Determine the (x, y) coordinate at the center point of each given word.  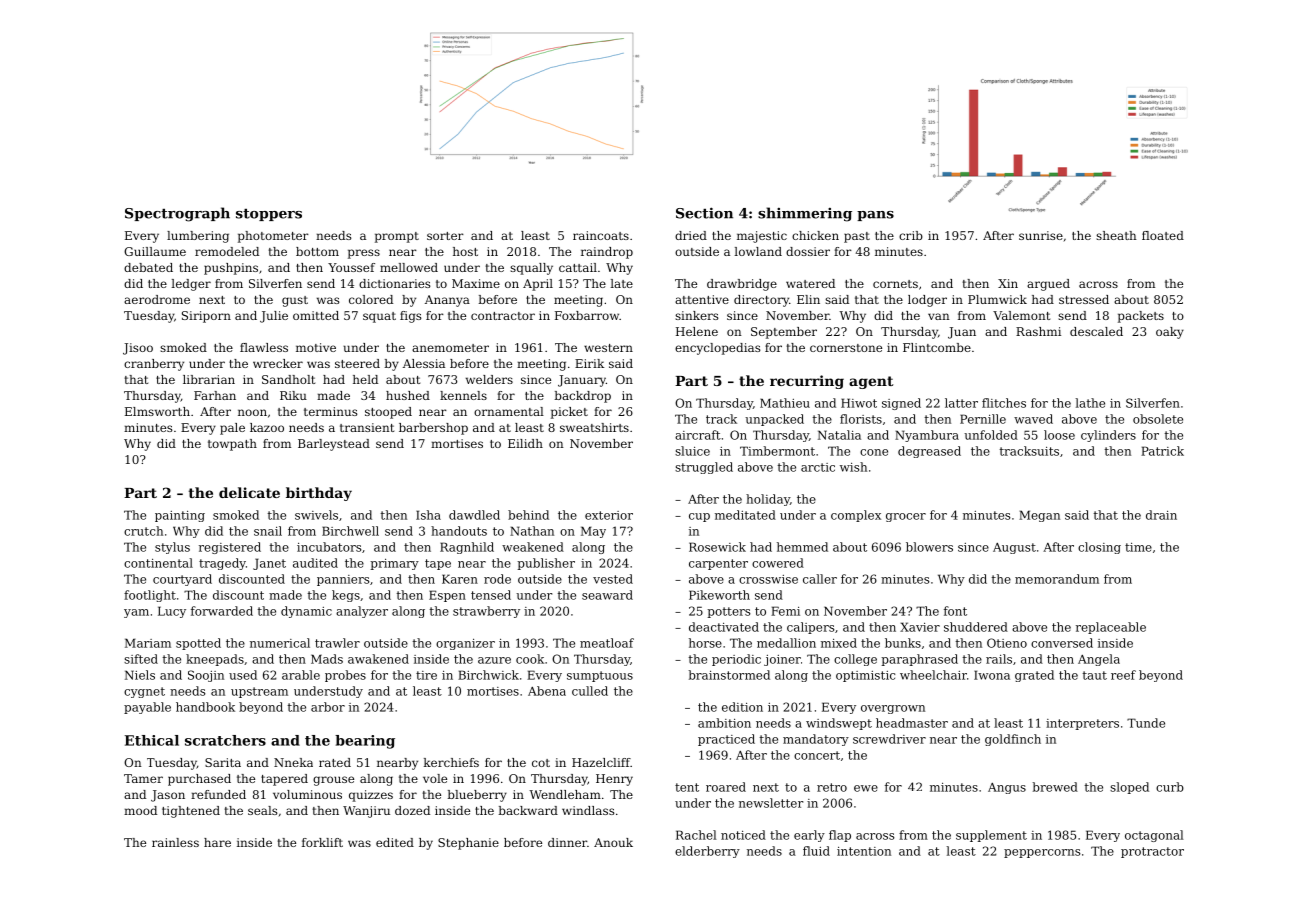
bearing (365, 742)
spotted (198, 644)
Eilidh (525, 443)
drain (1161, 515)
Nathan (532, 531)
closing (1099, 548)
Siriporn (206, 317)
